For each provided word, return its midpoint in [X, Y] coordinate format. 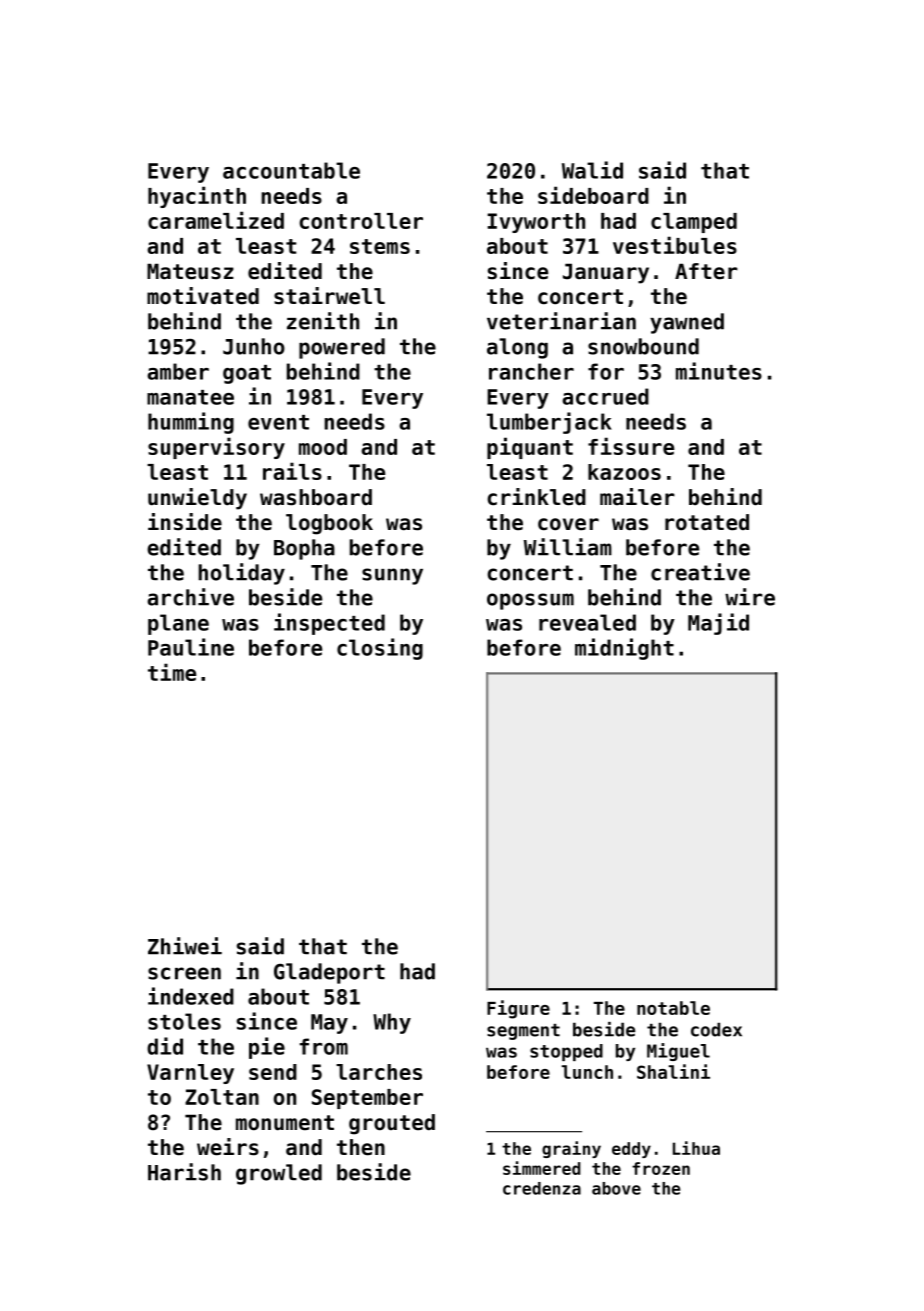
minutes [719, 371]
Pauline [191, 647]
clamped [694, 223]
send [273, 1072]
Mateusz [190, 271]
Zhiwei [185, 946]
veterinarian [561, 321]
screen [184, 973]
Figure [518, 1009]
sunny [392, 576]
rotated [707, 522]
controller [361, 221]
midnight [624, 649]
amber [178, 371]
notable [673, 1008]
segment [523, 1032]
